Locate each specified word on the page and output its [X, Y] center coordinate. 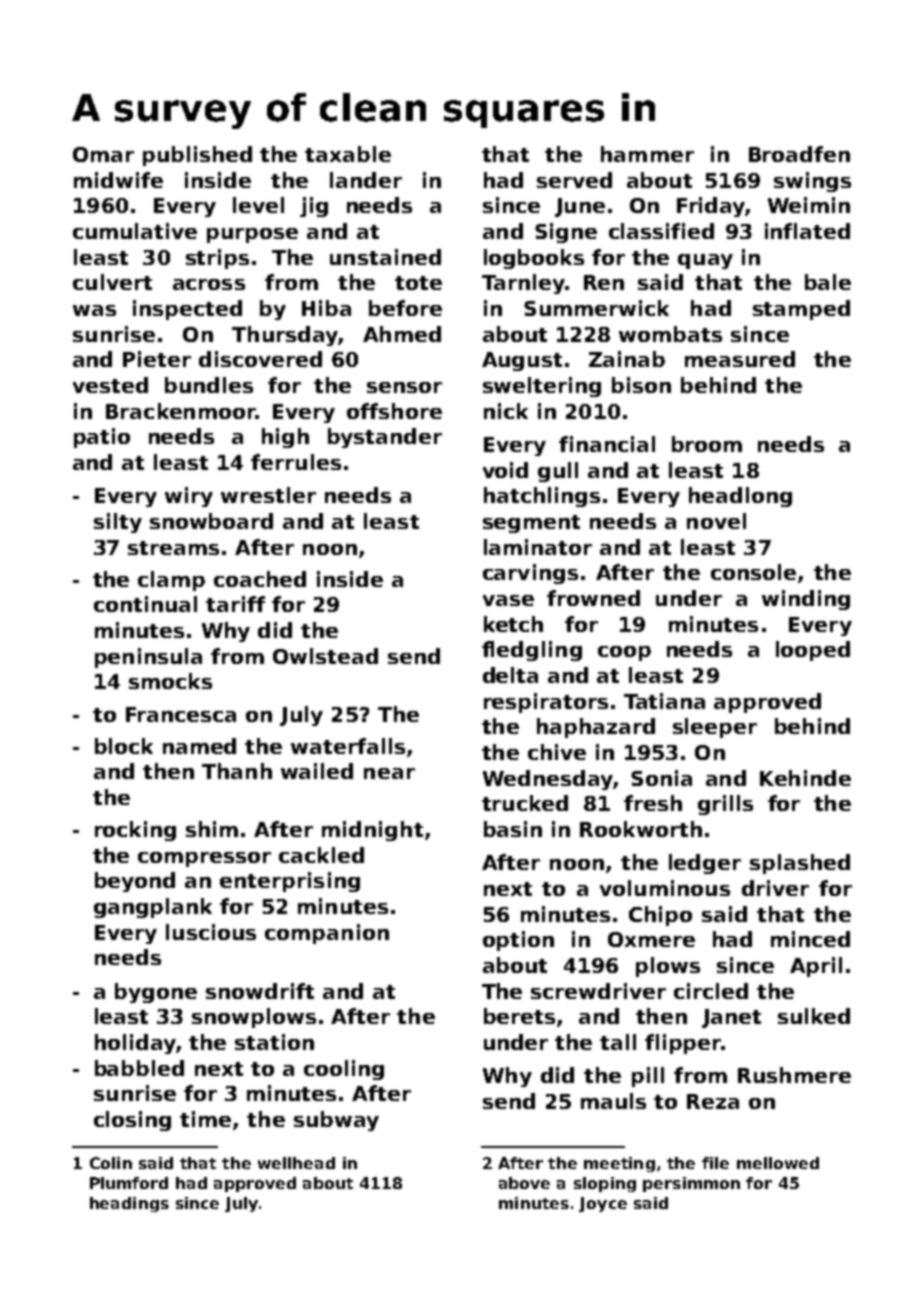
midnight [372, 831]
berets [519, 1016]
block [124, 746]
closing [132, 1121]
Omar [103, 154]
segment [531, 524]
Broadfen [799, 154]
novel [716, 521]
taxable [348, 154]
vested [110, 385]
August [522, 361]
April [816, 967]
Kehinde [805, 778]
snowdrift [260, 991]
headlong [740, 497]
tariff [235, 604]
